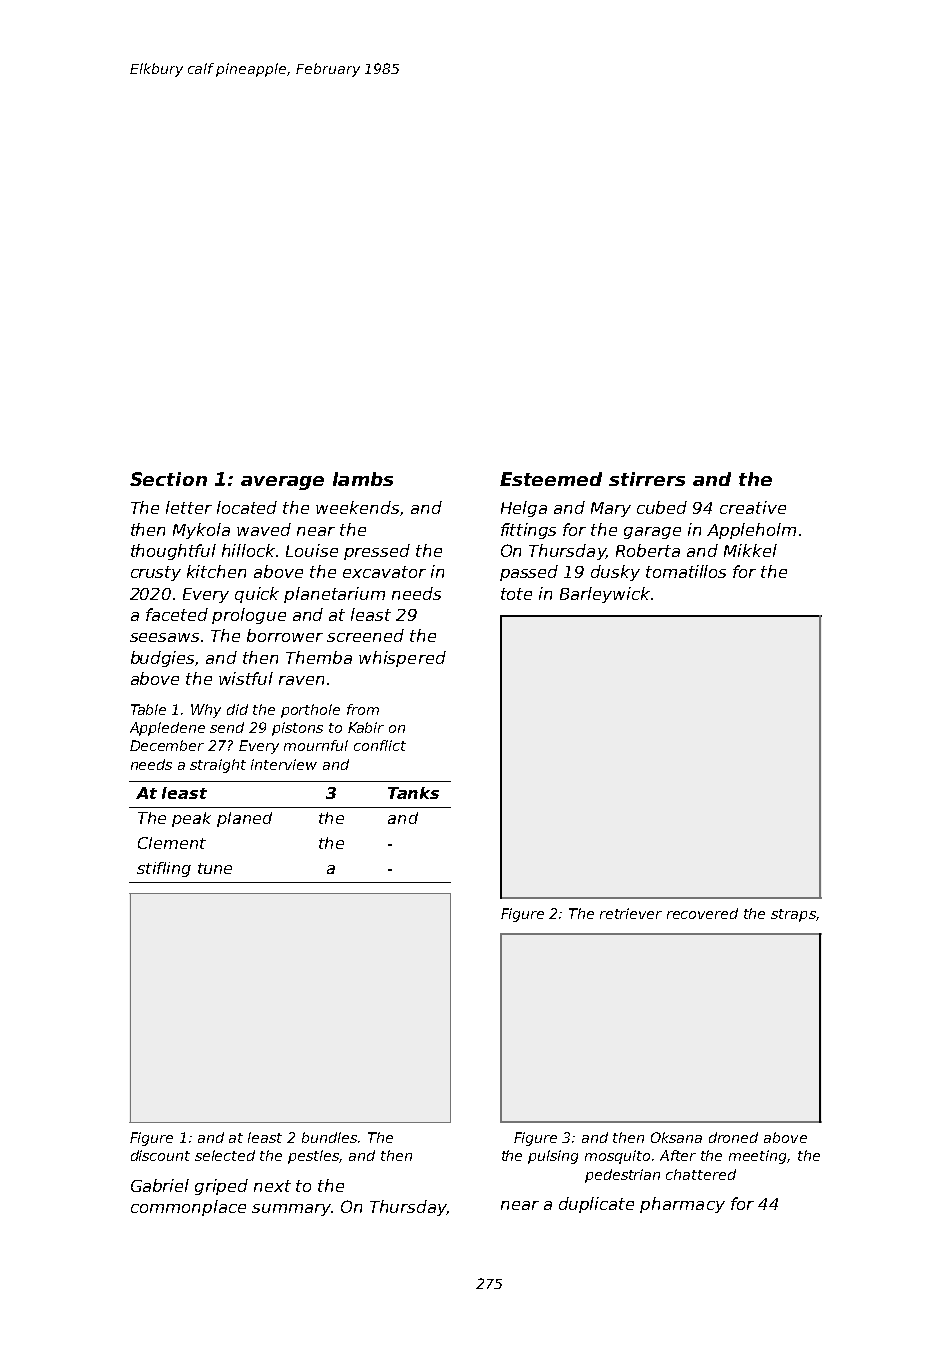 Image resolution: width=951 pixels, height=1350 pixels. Describe the element at coordinates (168, 479) in the page. I see `Section` at that location.
